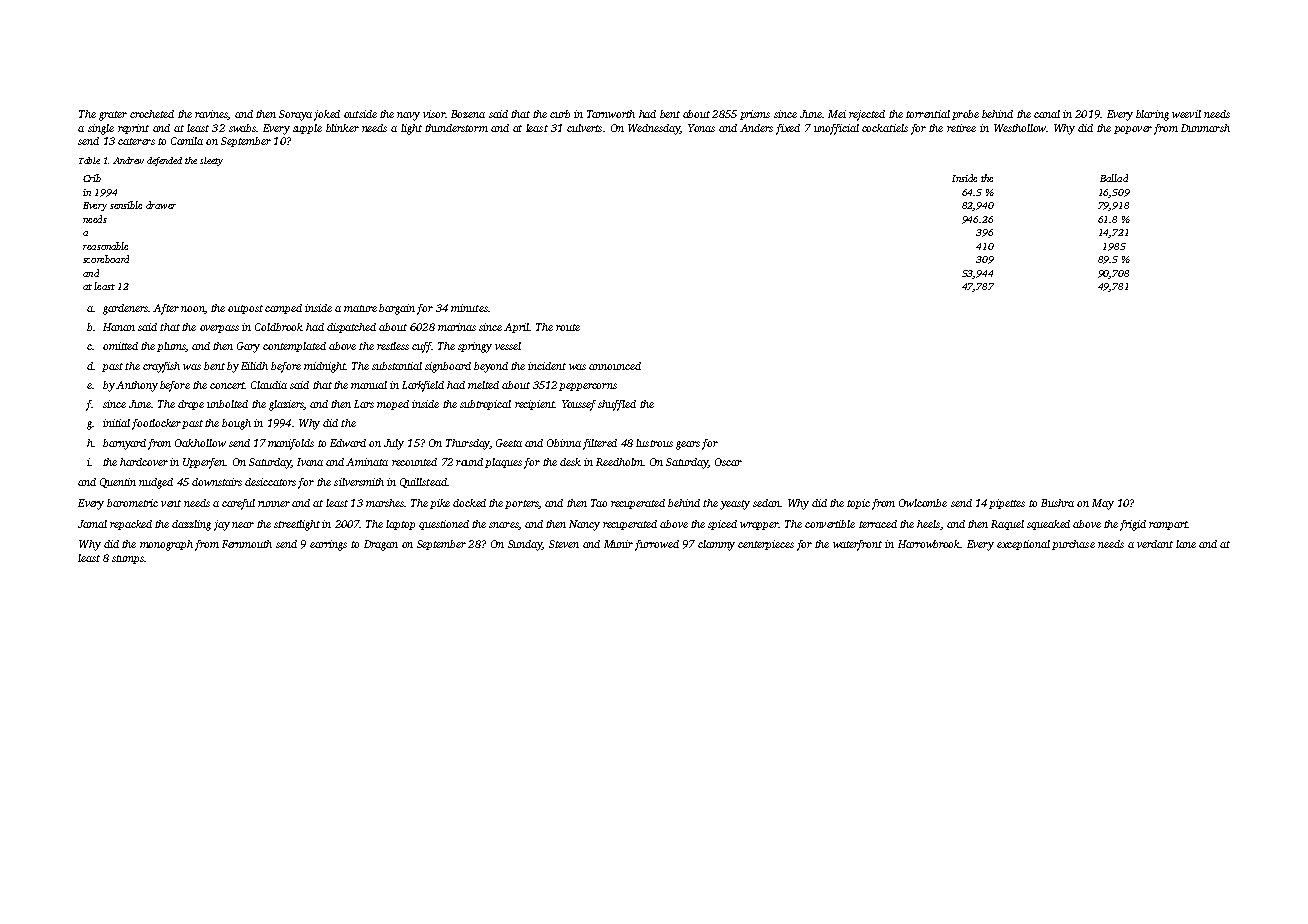 The image size is (1308, 924). Describe the element at coordinates (1114, 178) in the screenshot. I see `Ballad` at that location.
